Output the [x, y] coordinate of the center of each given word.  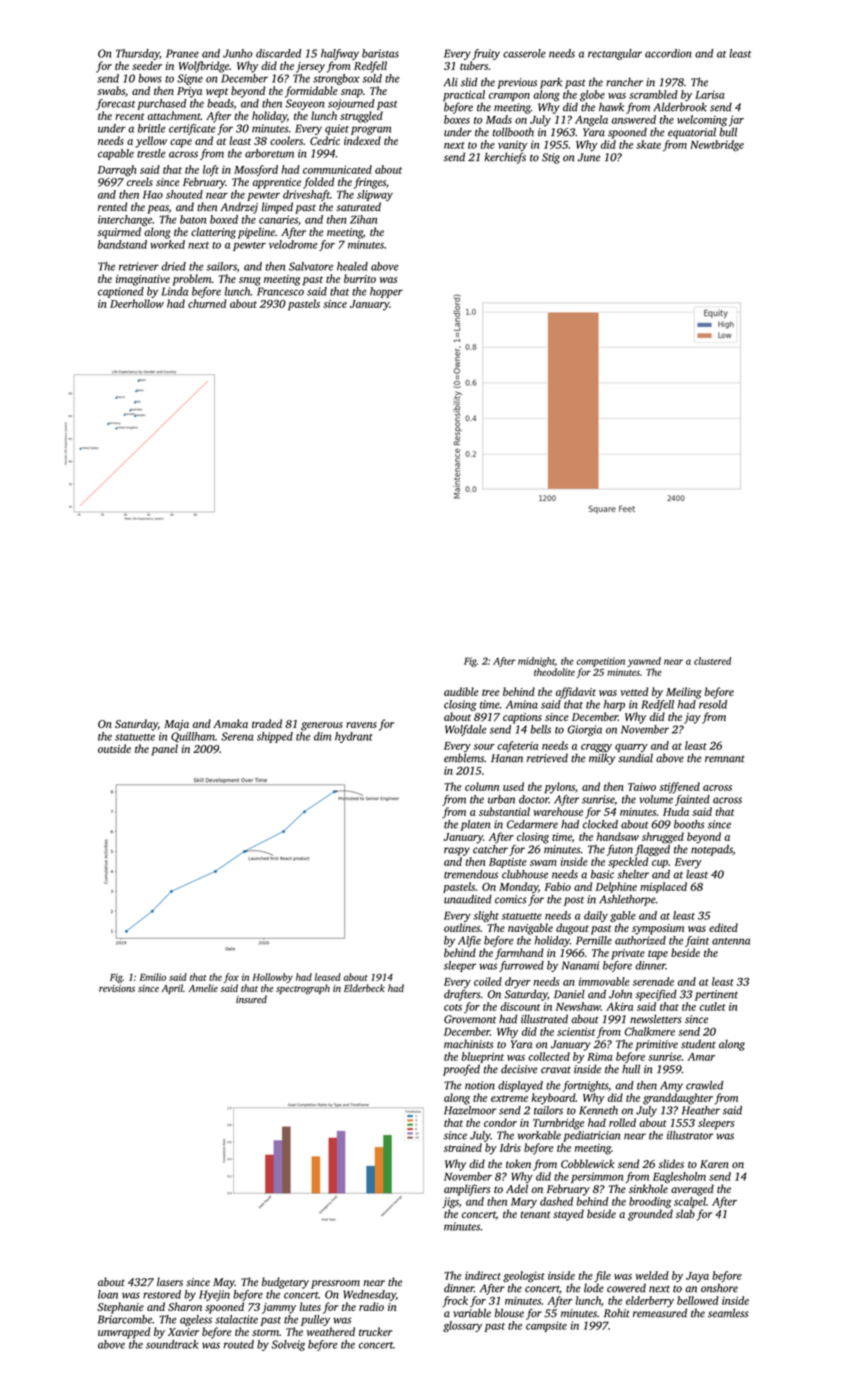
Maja [176, 725]
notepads [712, 850]
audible [461, 691]
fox [231, 978]
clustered [712, 661]
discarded [278, 53]
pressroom [335, 1284]
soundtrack [172, 1344]
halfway [340, 54]
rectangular [615, 54]
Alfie [469, 941]
